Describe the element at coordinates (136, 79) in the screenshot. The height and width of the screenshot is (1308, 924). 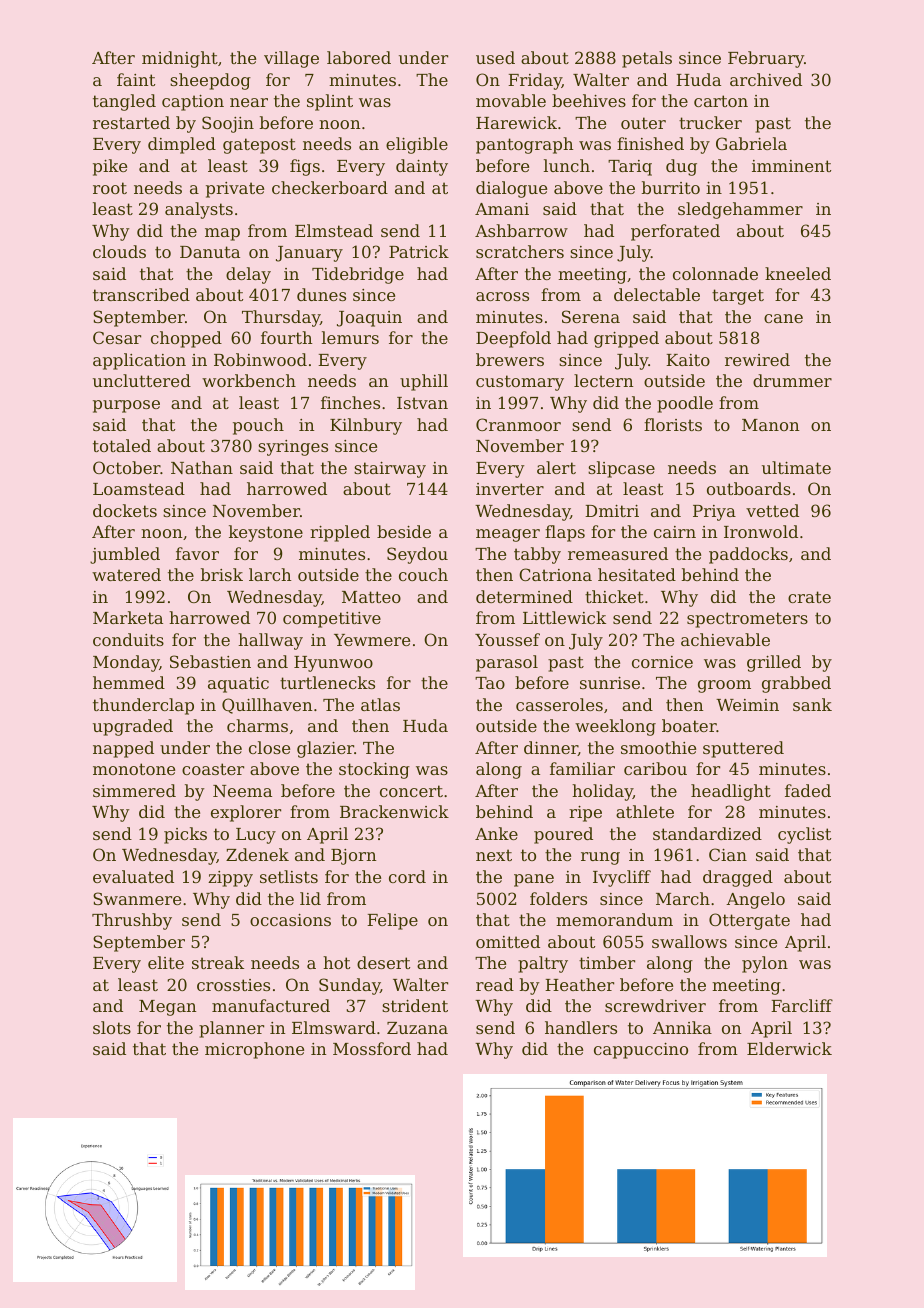
I see `faint` at that location.
